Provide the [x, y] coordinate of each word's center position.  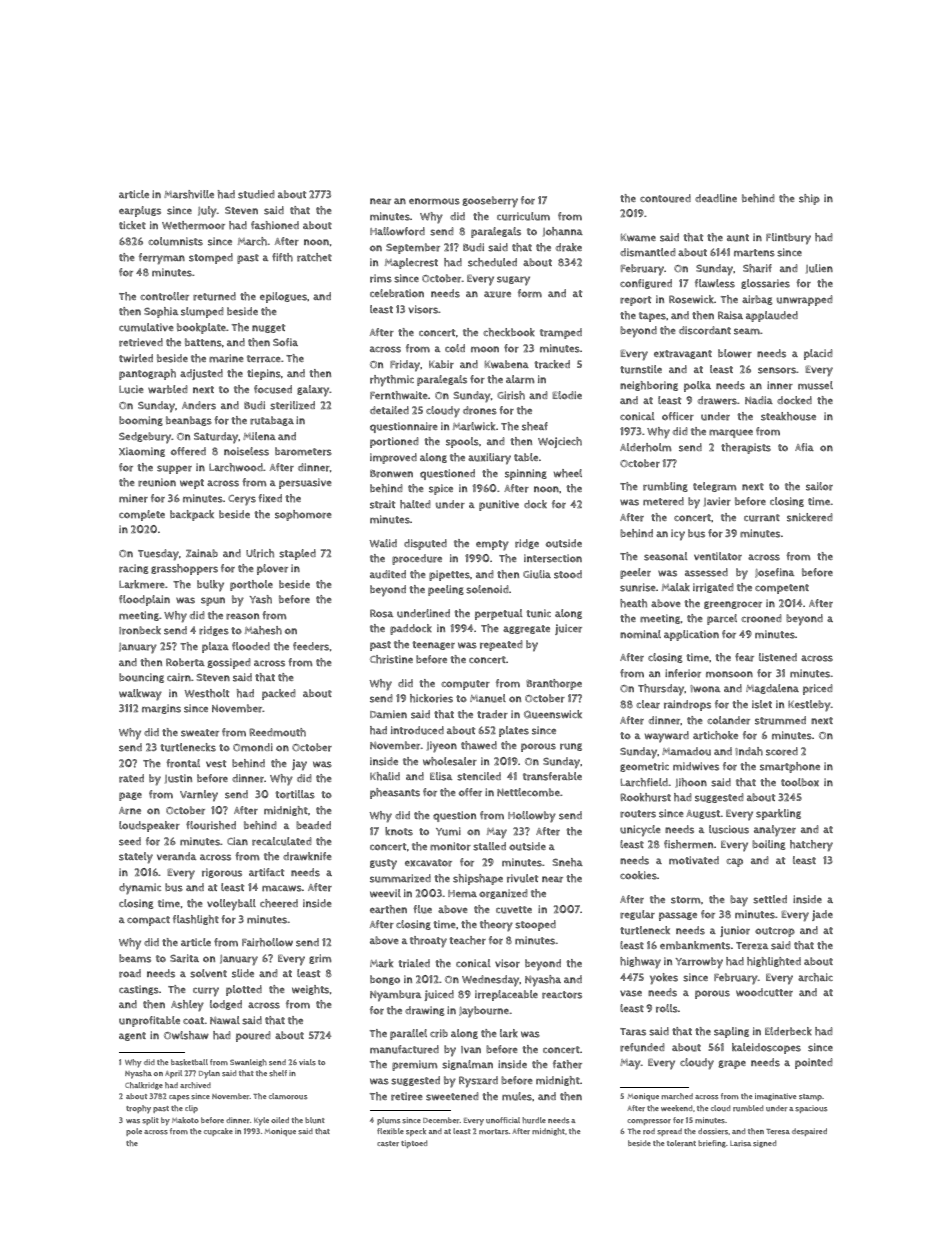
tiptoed [414, 1144]
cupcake [218, 1132]
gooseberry [490, 202]
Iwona [705, 689]
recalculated [282, 841]
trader [492, 714]
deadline [716, 198]
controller [164, 296]
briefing [712, 1144]
